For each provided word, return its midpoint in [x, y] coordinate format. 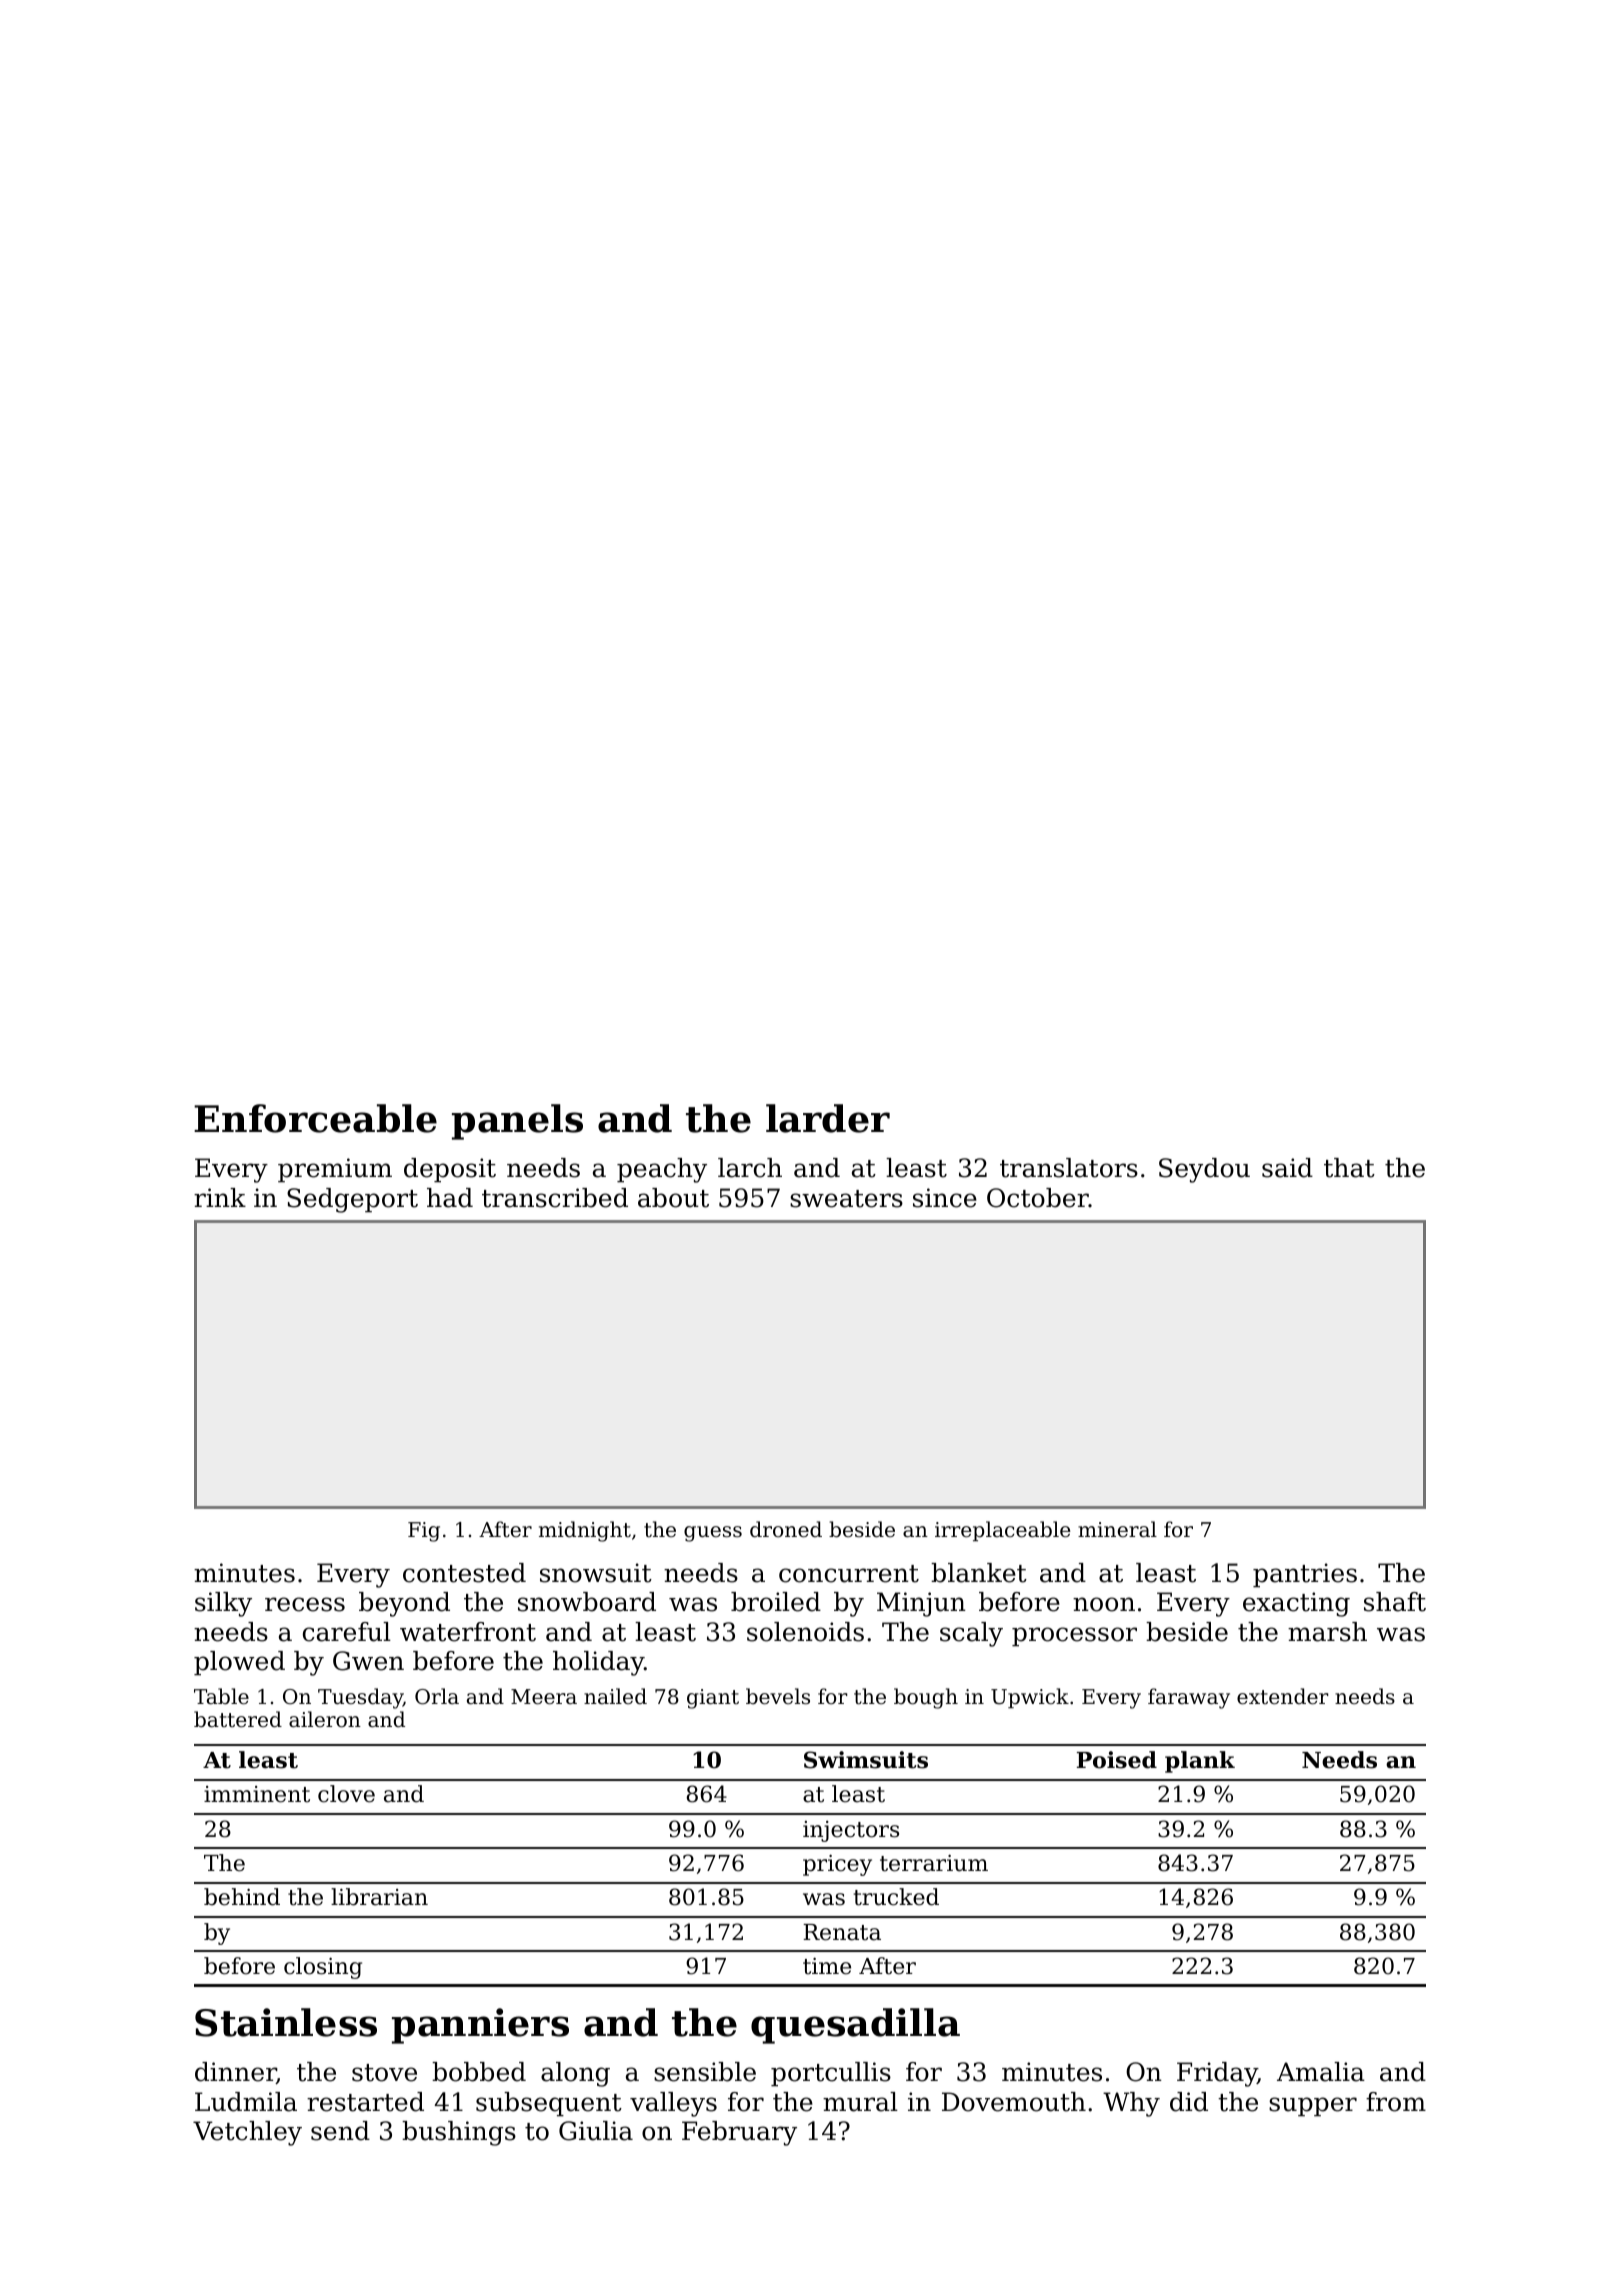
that [1349, 1168]
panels [517, 1122]
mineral [1117, 1529]
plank [1200, 1762]
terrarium [934, 1863]
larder [828, 1118]
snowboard [587, 1602]
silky [223, 1604]
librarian [379, 1897]
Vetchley [247, 2133]
